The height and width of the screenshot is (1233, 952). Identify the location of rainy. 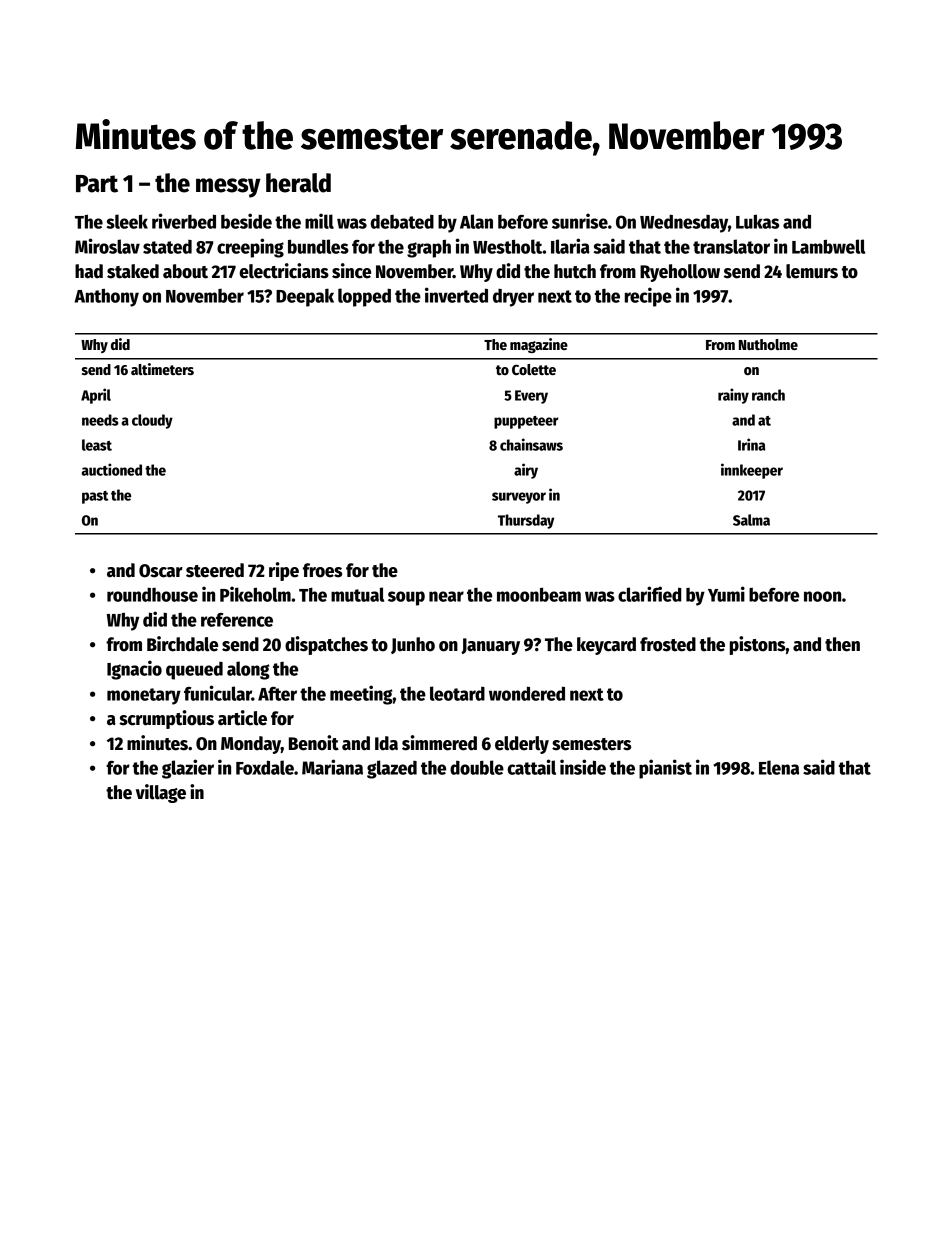
(733, 396).
